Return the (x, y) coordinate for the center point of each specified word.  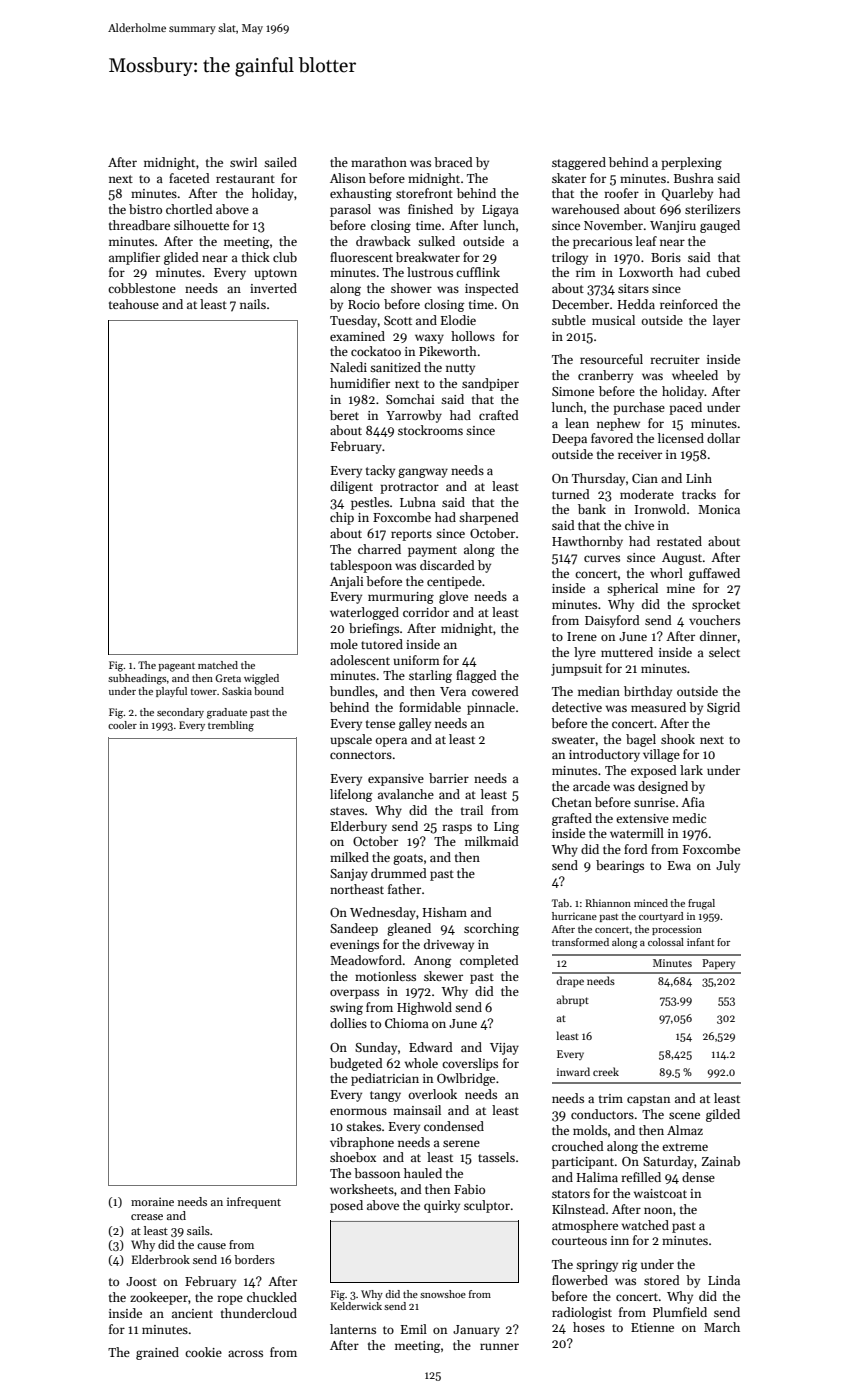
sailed (280, 162)
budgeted (356, 1064)
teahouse (134, 304)
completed (489, 961)
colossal (666, 942)
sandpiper (490, 384)
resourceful (611, 359)
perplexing (691, 163)
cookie (203, 1352)
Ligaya (500, 211)
